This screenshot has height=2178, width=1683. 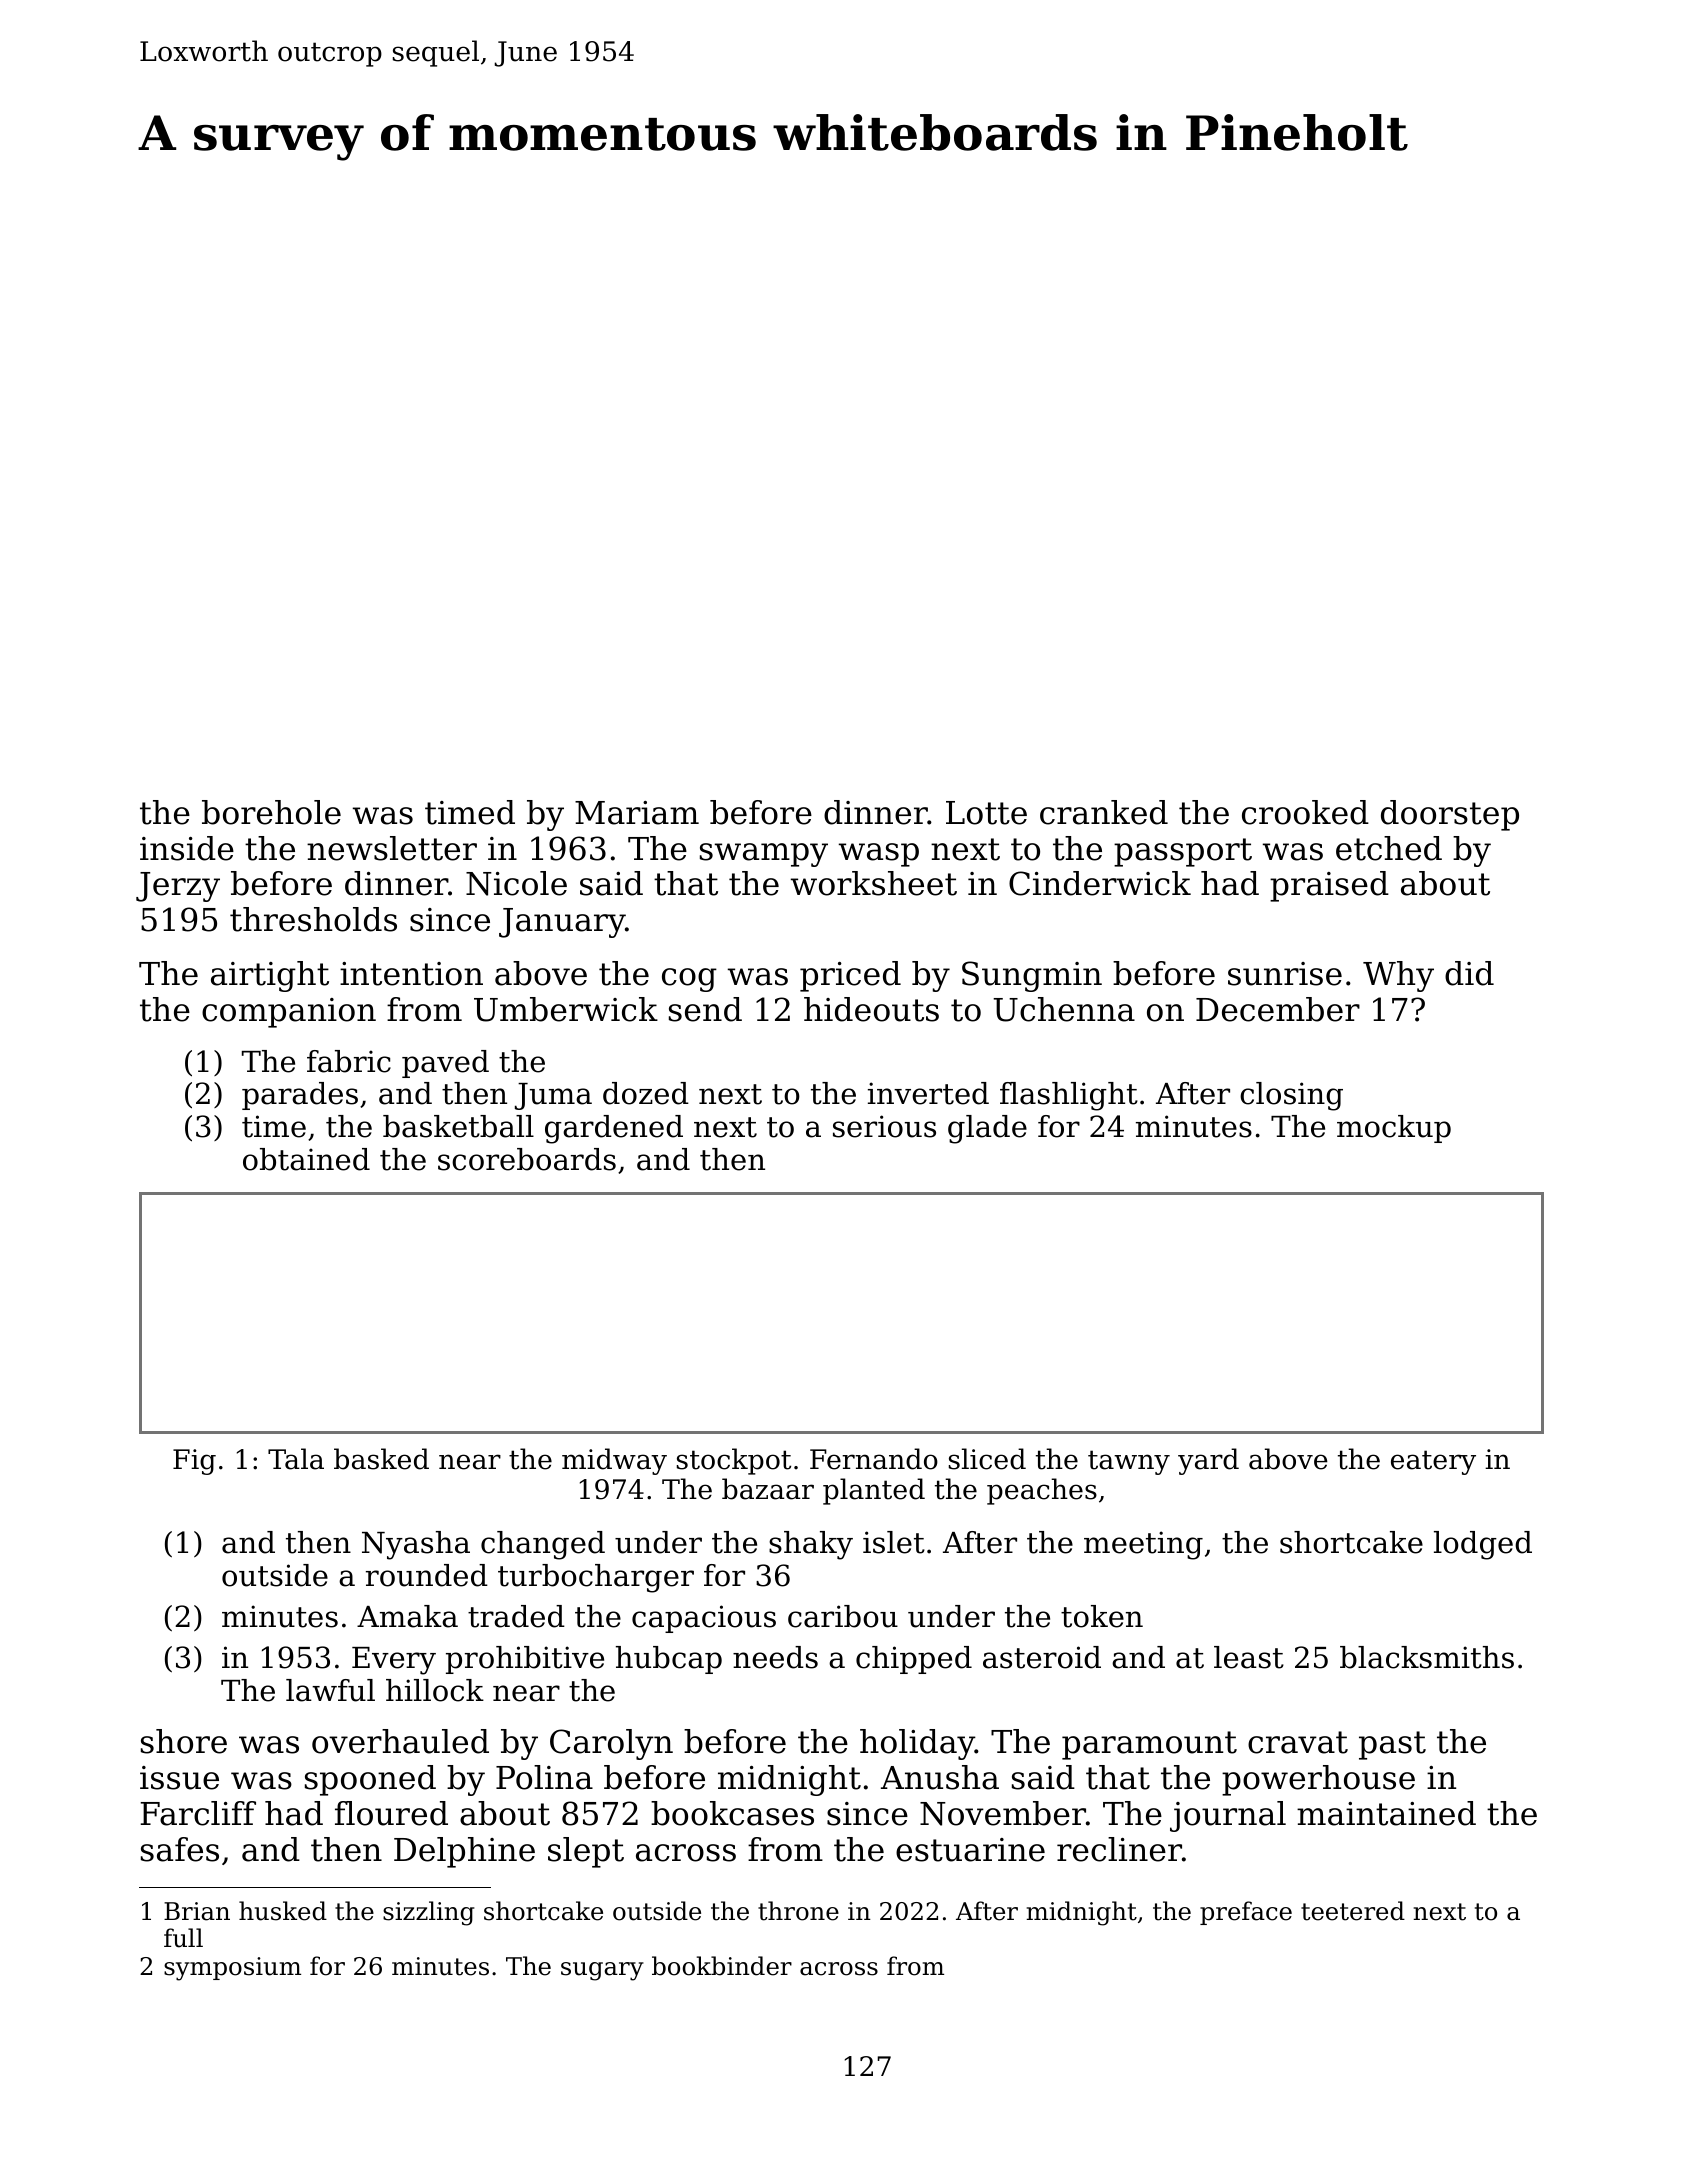 What do you see at coordinates (722, 1966) in the screenshot?
I see `bookbinder` at bounding box center [722, 1966].
